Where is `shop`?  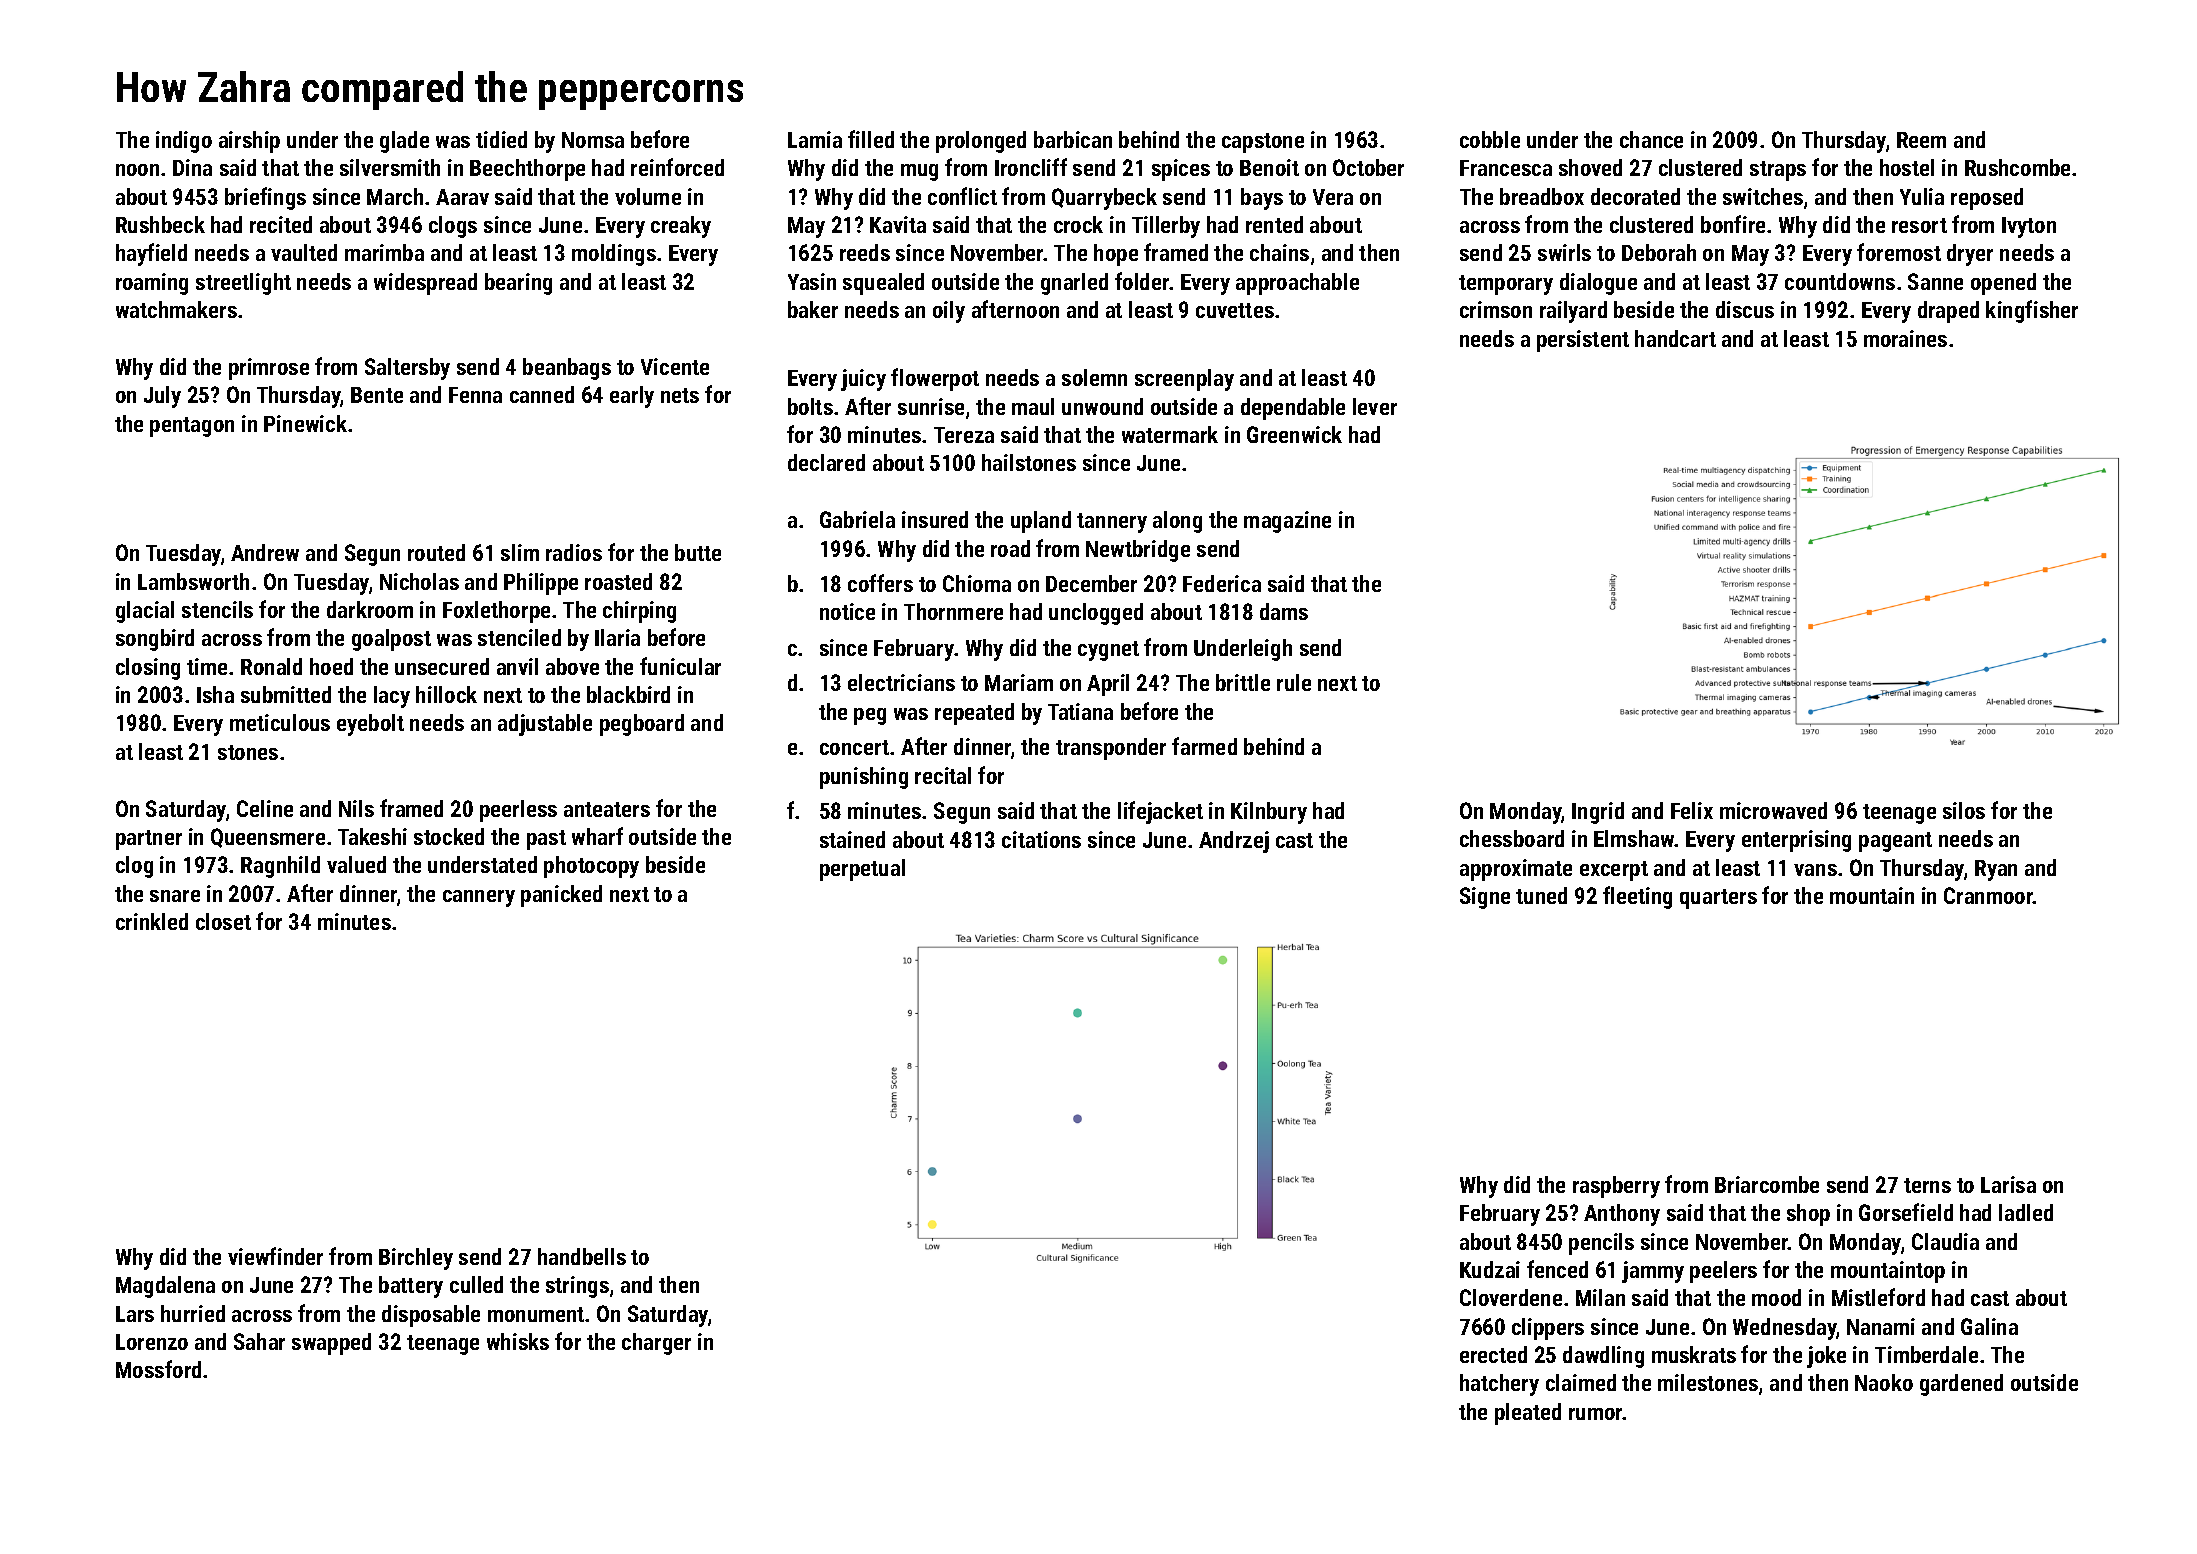 shop is located at coordinates (1808, 1215).
